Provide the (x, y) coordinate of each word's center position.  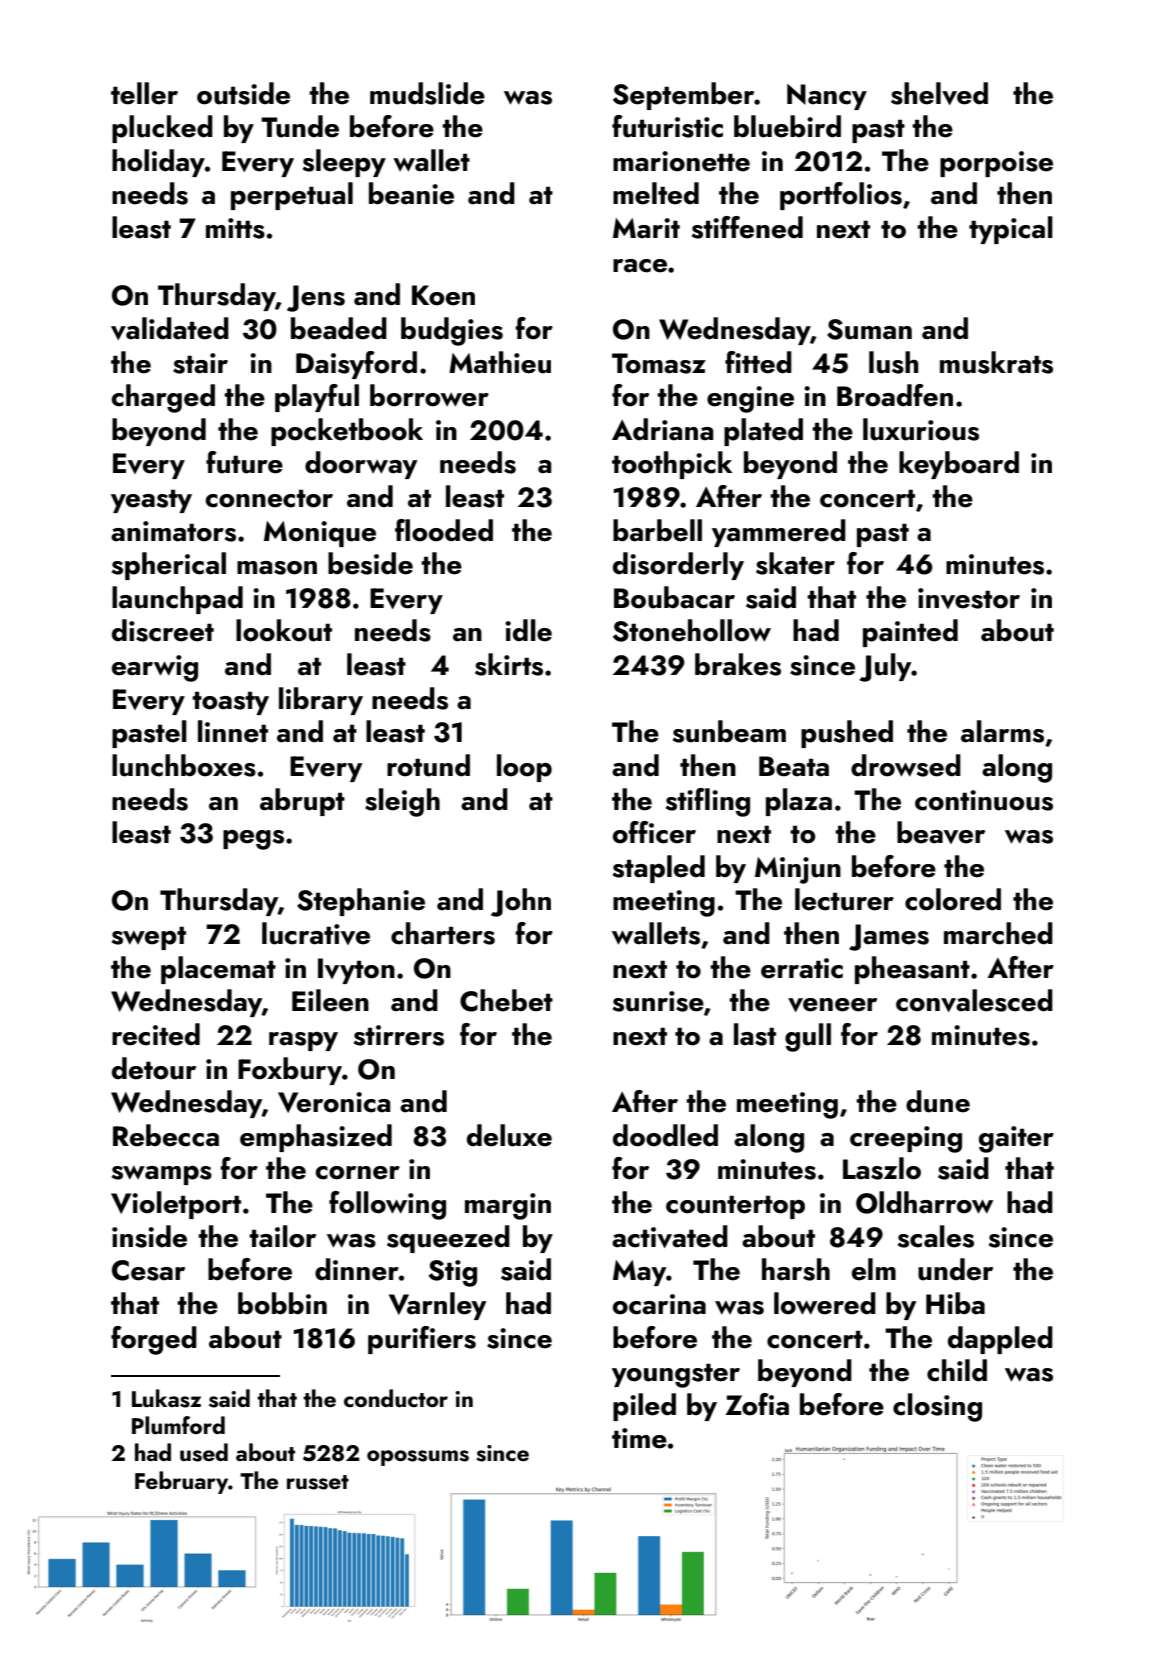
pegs (253, 840)
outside (243, 93)
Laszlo (882, 1168)
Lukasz (166, 1398)
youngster (676, 1375)
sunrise (658, 1001)
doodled (665, 1135)
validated (170, 328)
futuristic (667, 126)
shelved (939, 93)
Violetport (176, 1205)
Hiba (955, 1303)
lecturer (844, 899)
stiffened (747, 227)
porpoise (996, 164)
